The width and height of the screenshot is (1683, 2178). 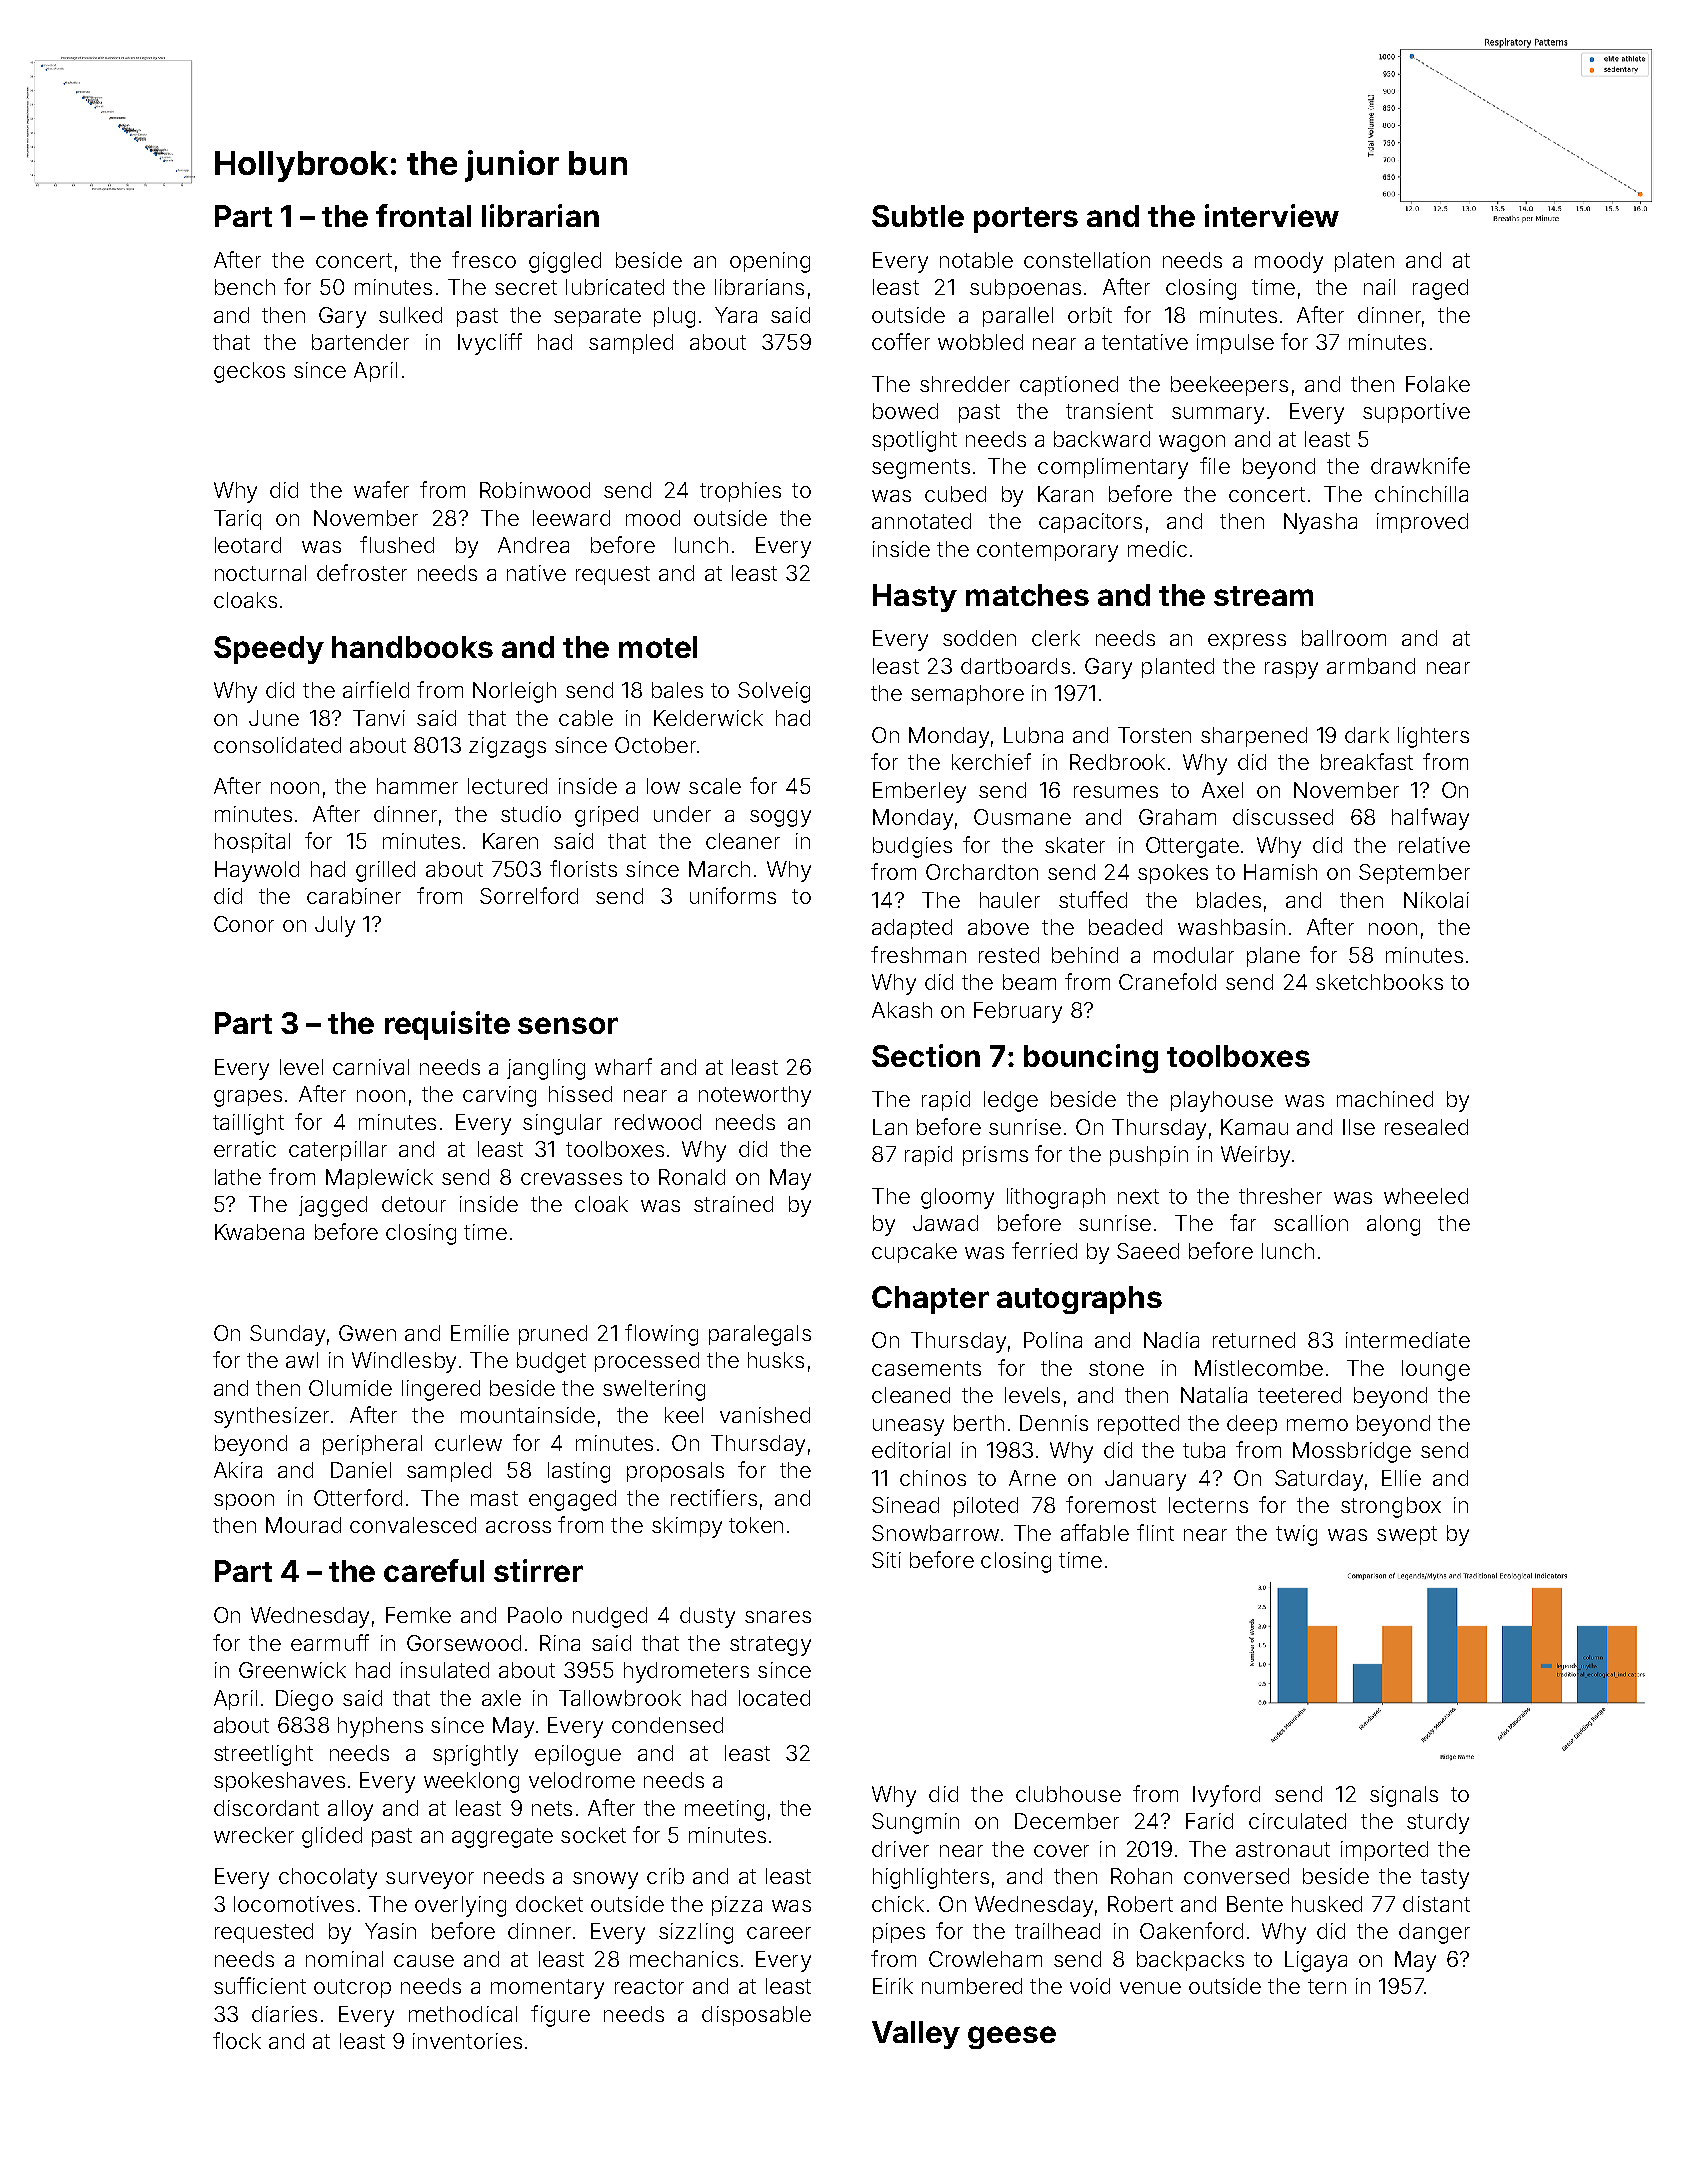 What do you see at coordinates (1316, 1961) in the screenshot?
I see `Ligaya` at bounding box center [1316, 1961].
